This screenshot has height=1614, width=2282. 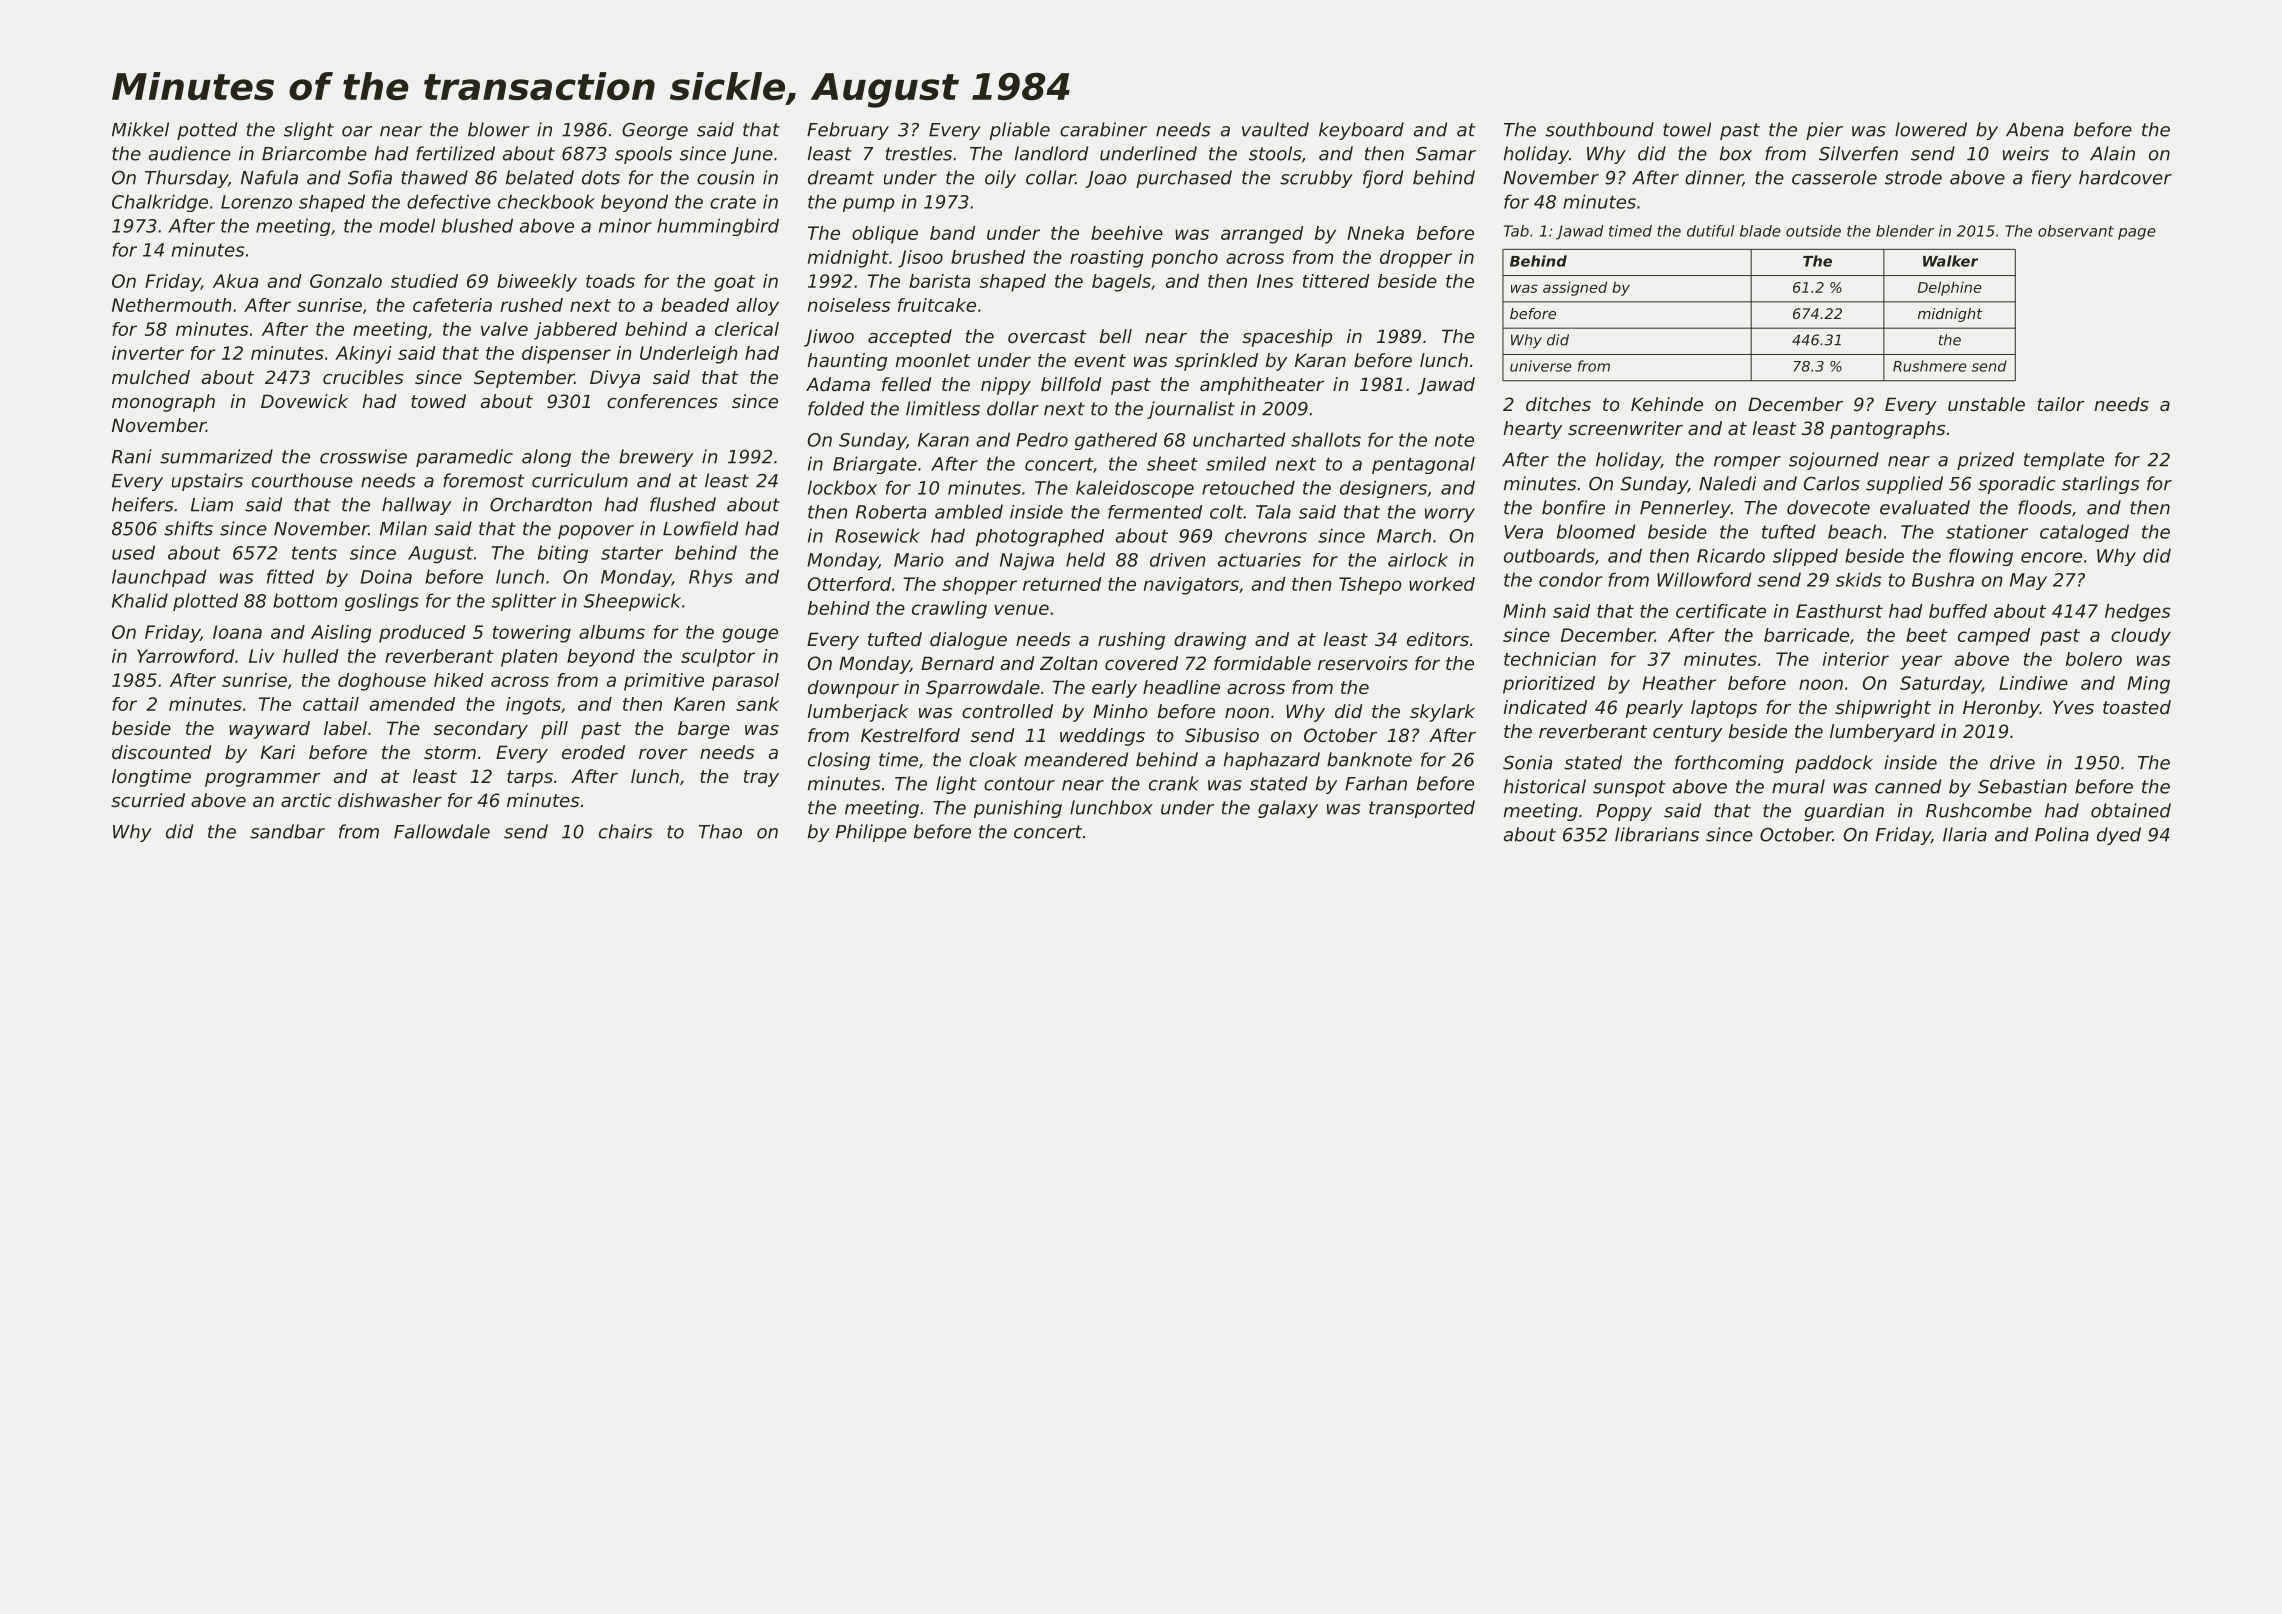 What do you see at coordinates (2035, 129) in the screenshot?
I see `Abena` at bounding box center [2035, 129].
